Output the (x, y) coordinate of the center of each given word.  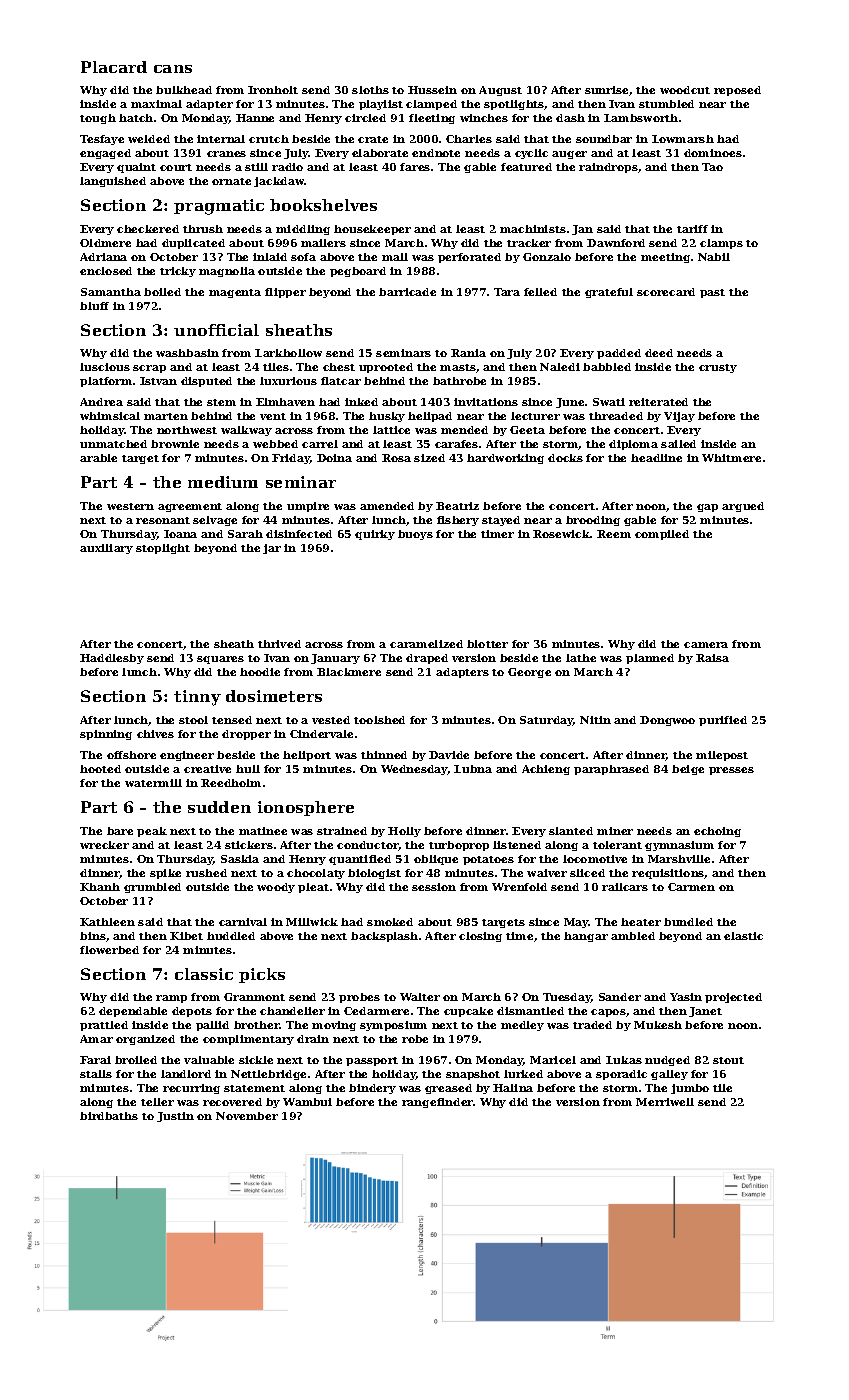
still (256, 167)
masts (458, 367)
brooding (593, 521)
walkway (246, 431)
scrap (149, 369)
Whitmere (731, 458)
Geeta (527, 430)
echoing (717, 832)
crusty (718, 368)
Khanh (100, 887)
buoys (415, 535)
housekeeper (372, 230)
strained (342, 831)
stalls (96, 1074)
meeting (665, 258)
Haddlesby (112, 659)
